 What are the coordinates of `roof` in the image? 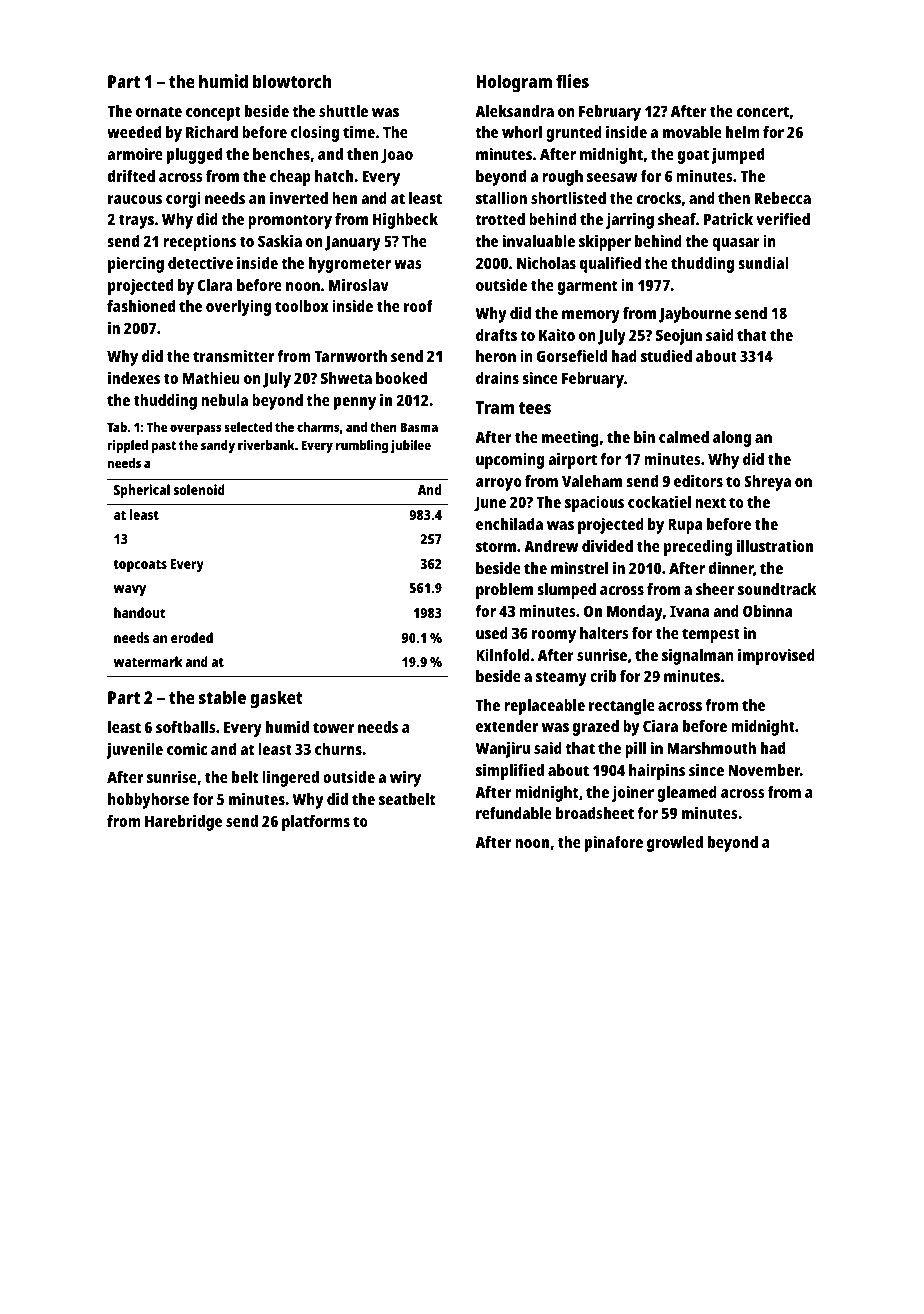 It's located at (418, 306).
